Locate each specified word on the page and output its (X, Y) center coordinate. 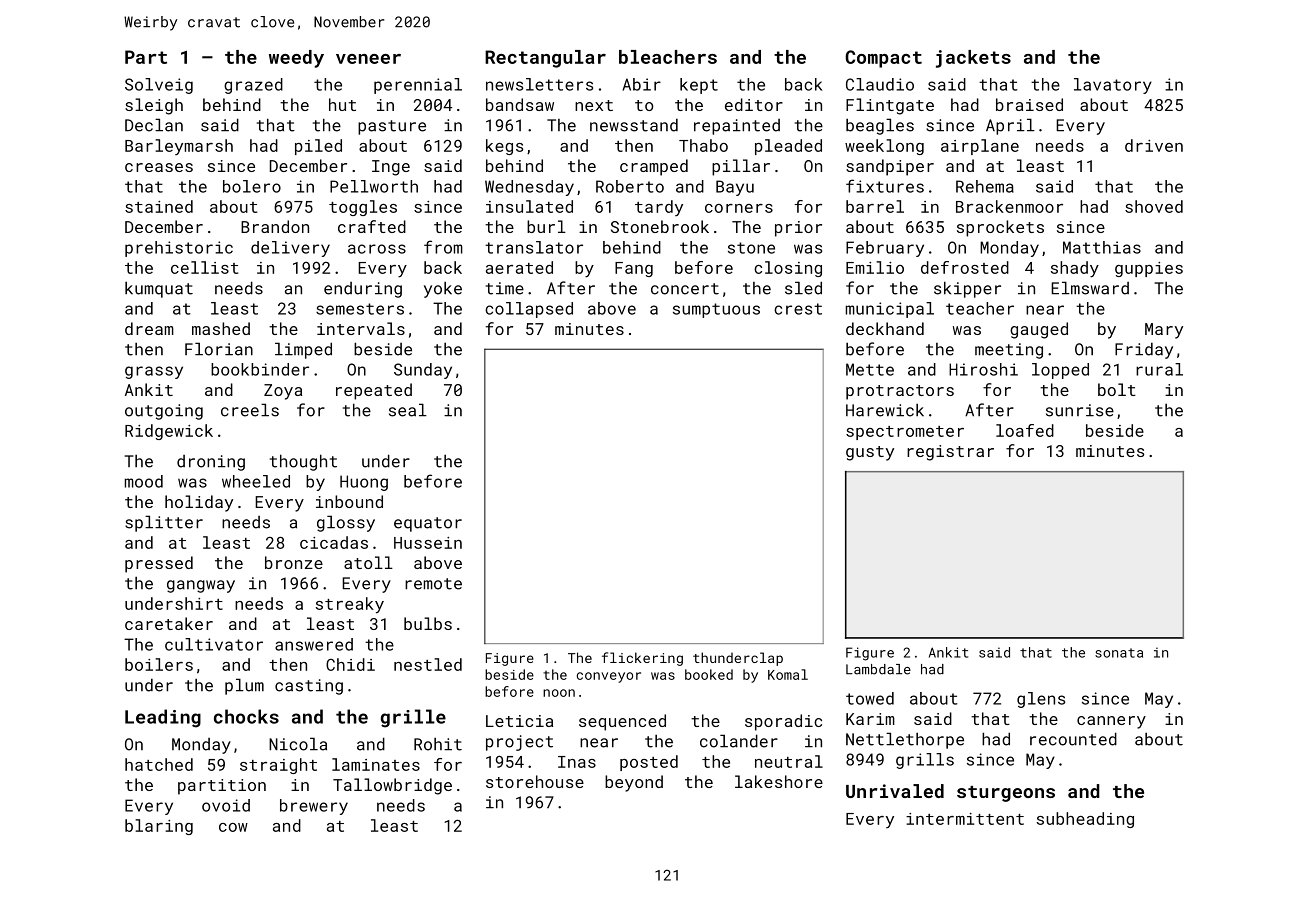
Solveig (159, 86)
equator (428, 524)
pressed (159, 564)
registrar (950, 453)
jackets (973, 59)
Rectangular (545, 59)
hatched (159, 764)
